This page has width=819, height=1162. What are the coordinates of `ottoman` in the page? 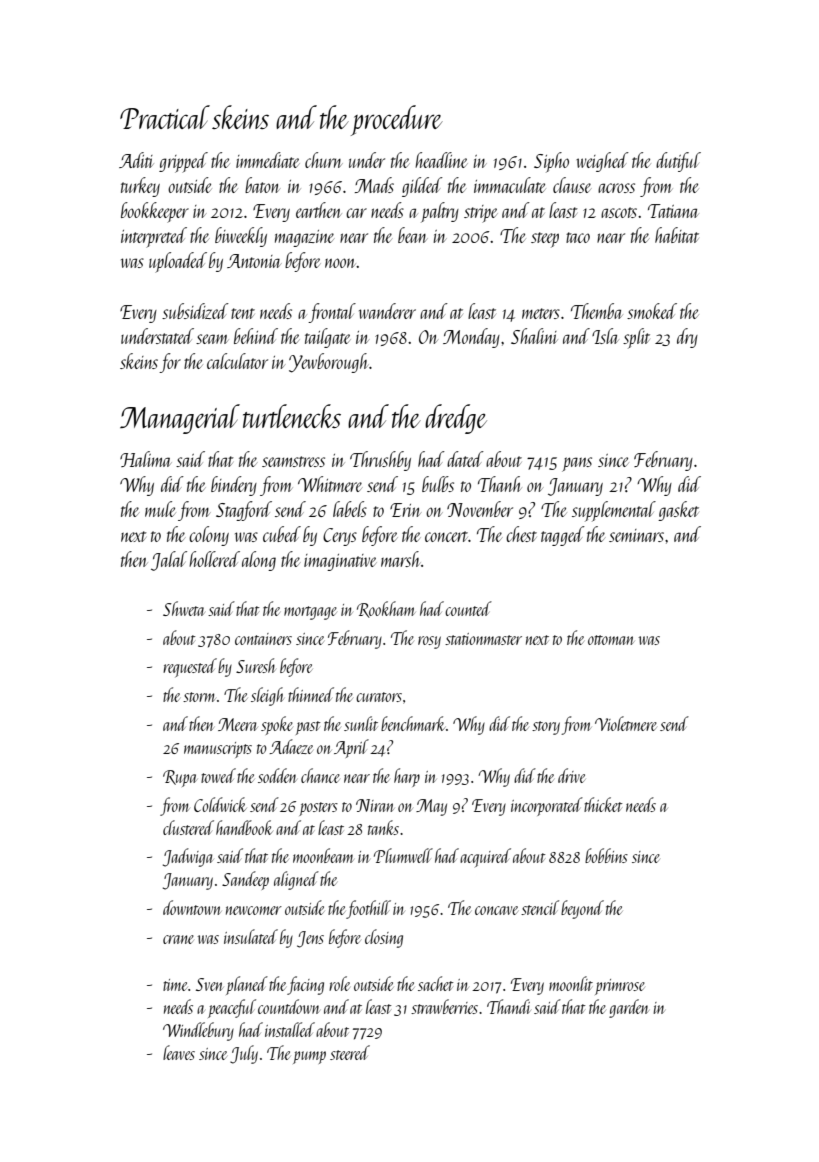 It's located at (611, 640).
